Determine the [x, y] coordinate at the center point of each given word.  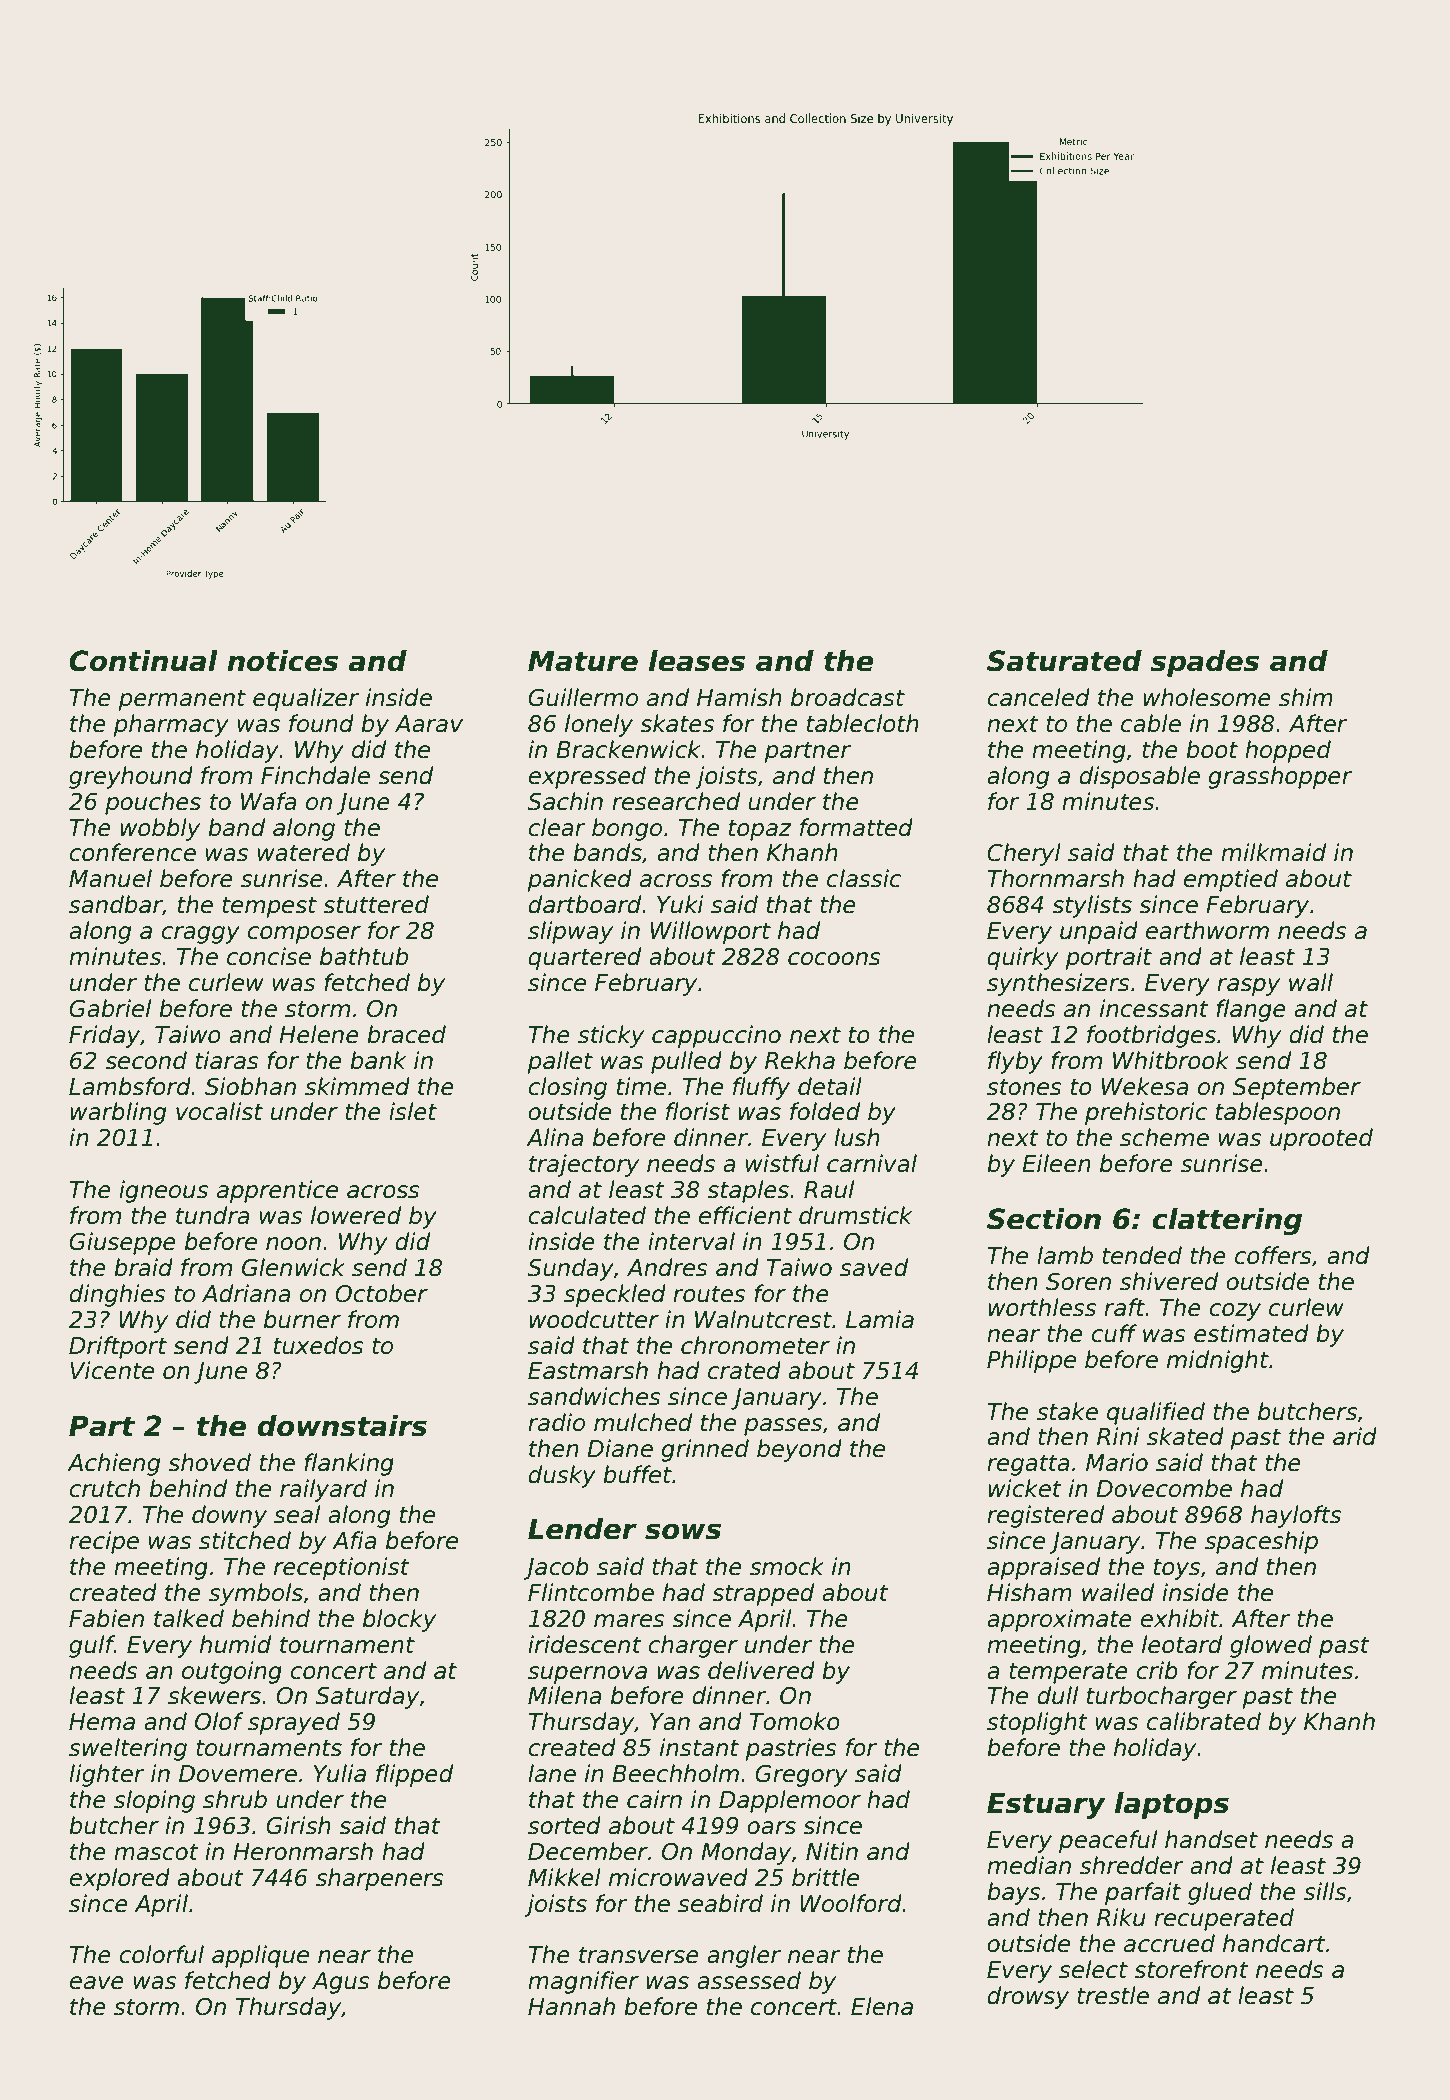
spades [1205, 663]
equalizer [306, 699]
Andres [667, 1267]
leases [697, 661]
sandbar [116, 905]
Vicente [112, 1370]
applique [260, 1956]
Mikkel [564, 1877]
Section [1044, 1219]
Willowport [711, 932]
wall [1311, 982]
